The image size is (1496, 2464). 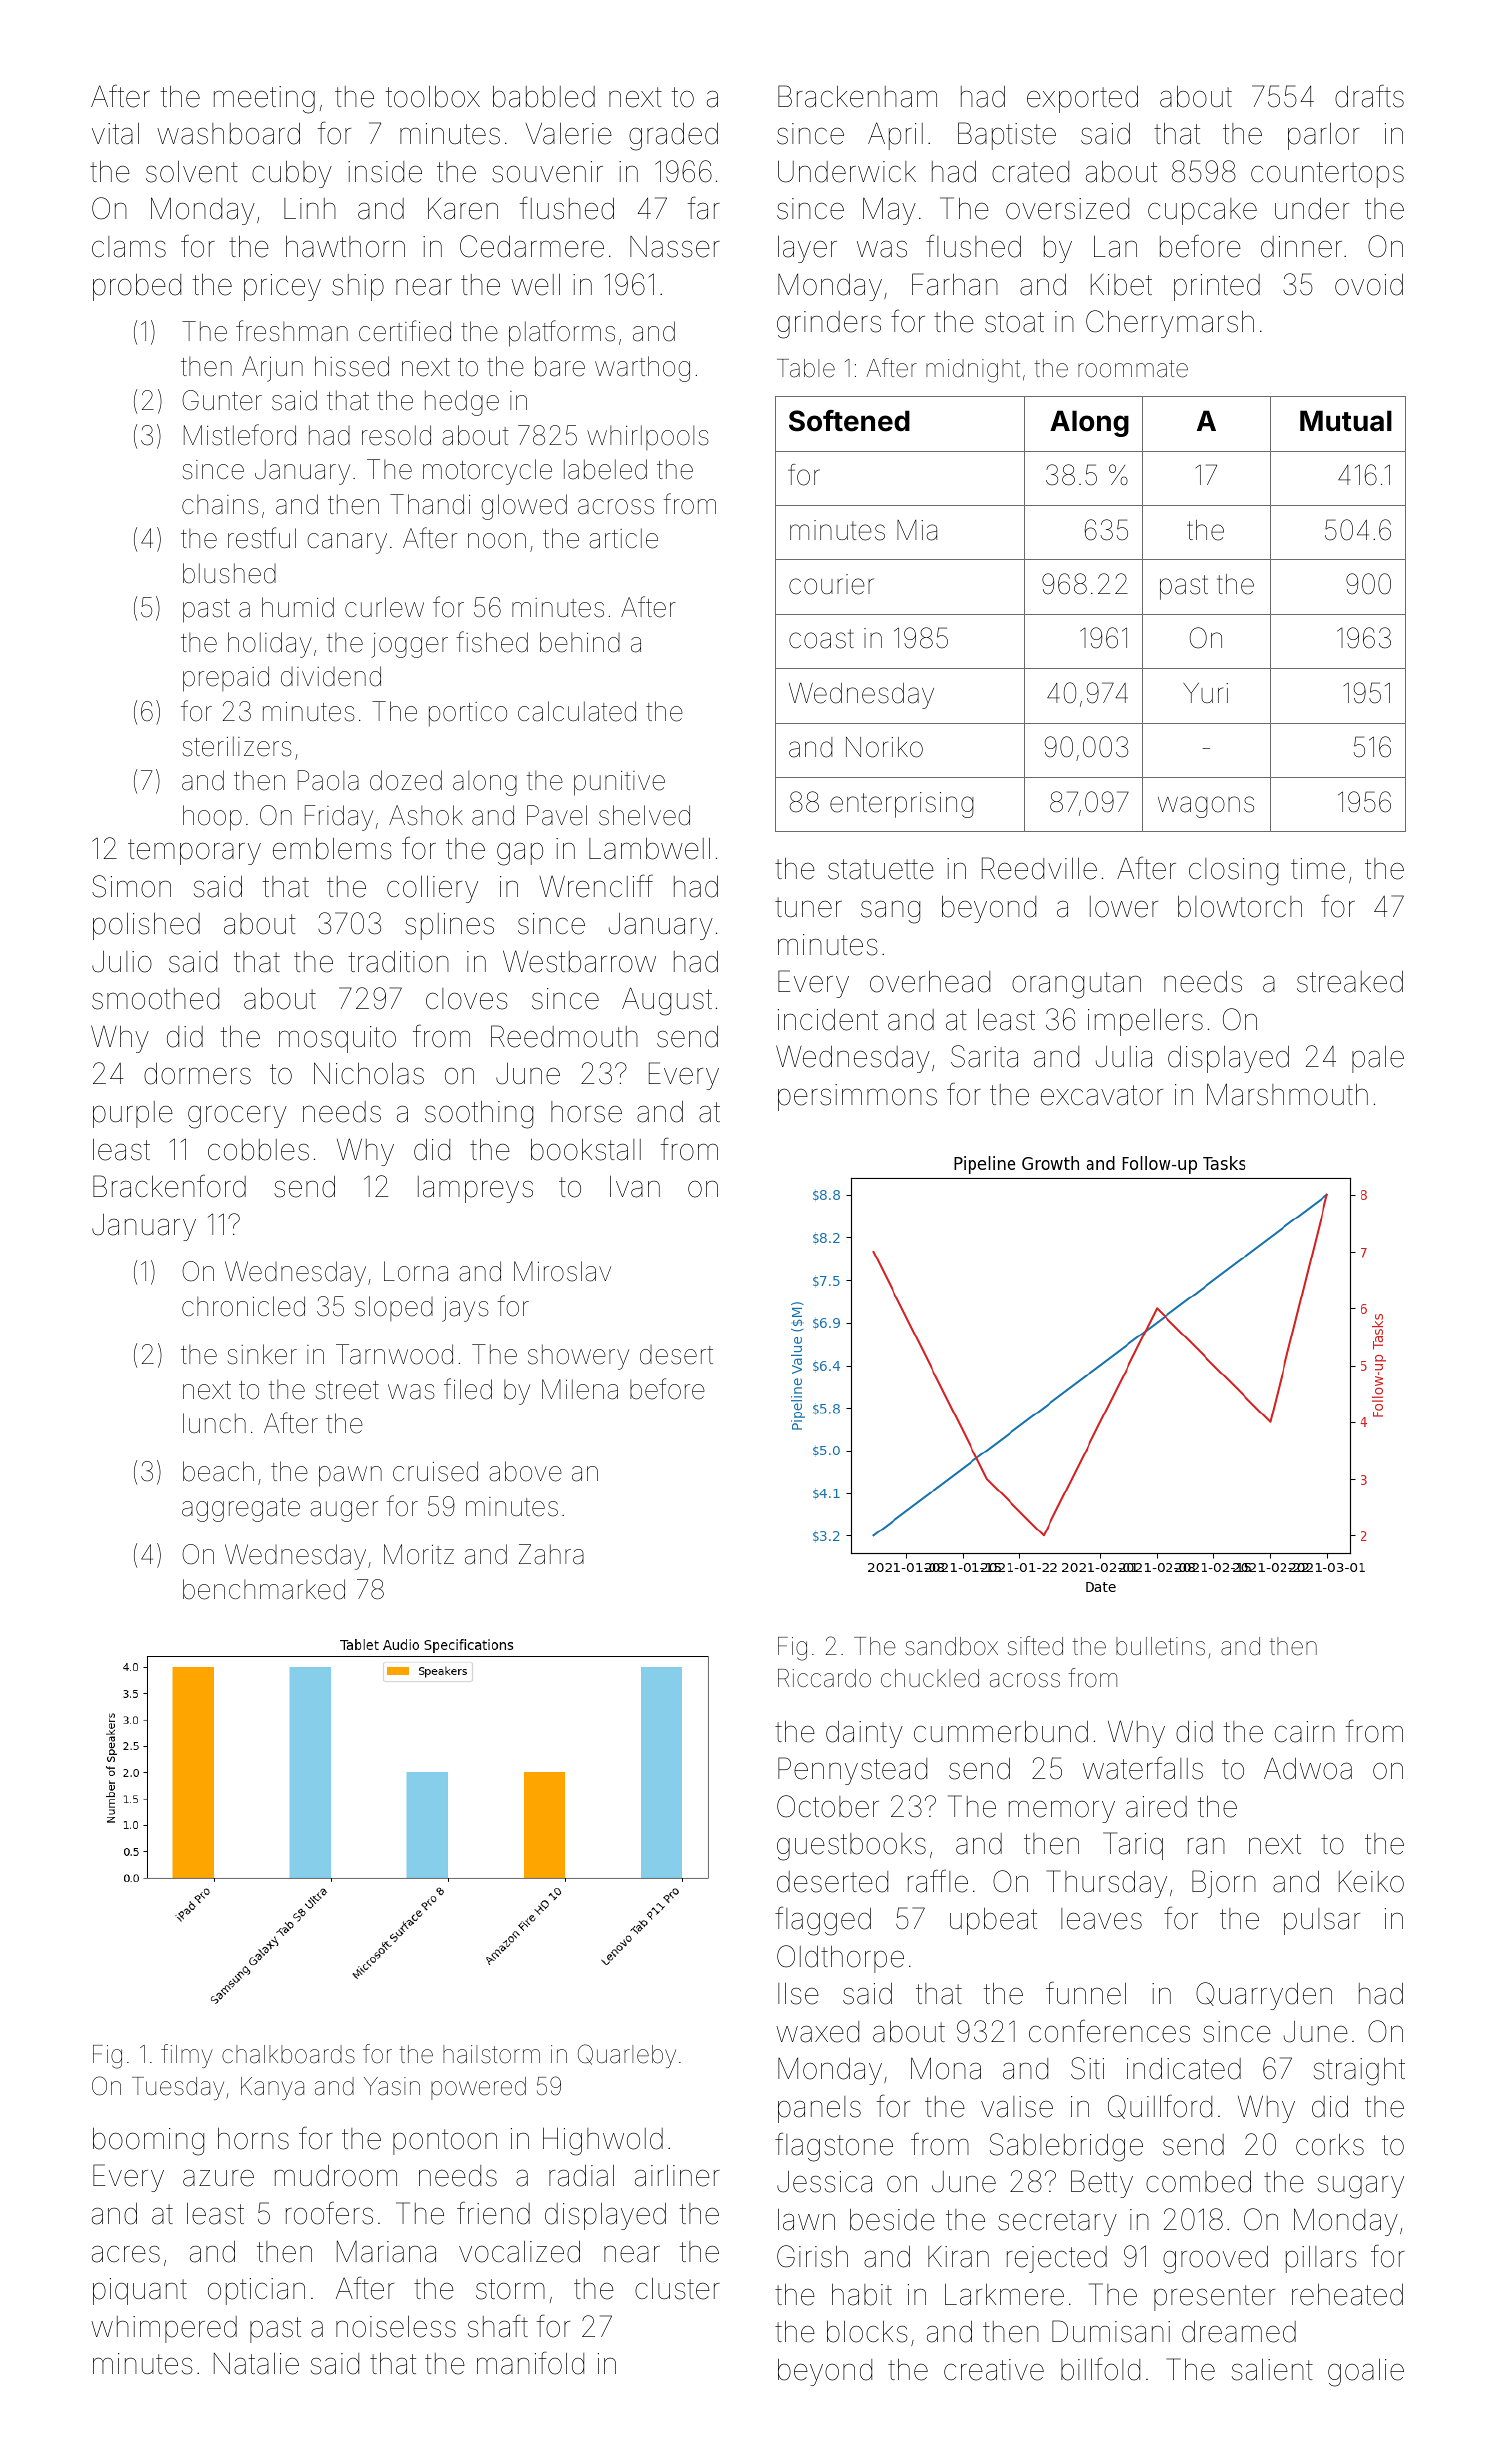 I want to click on habit, so click(x=862, y=2295).
